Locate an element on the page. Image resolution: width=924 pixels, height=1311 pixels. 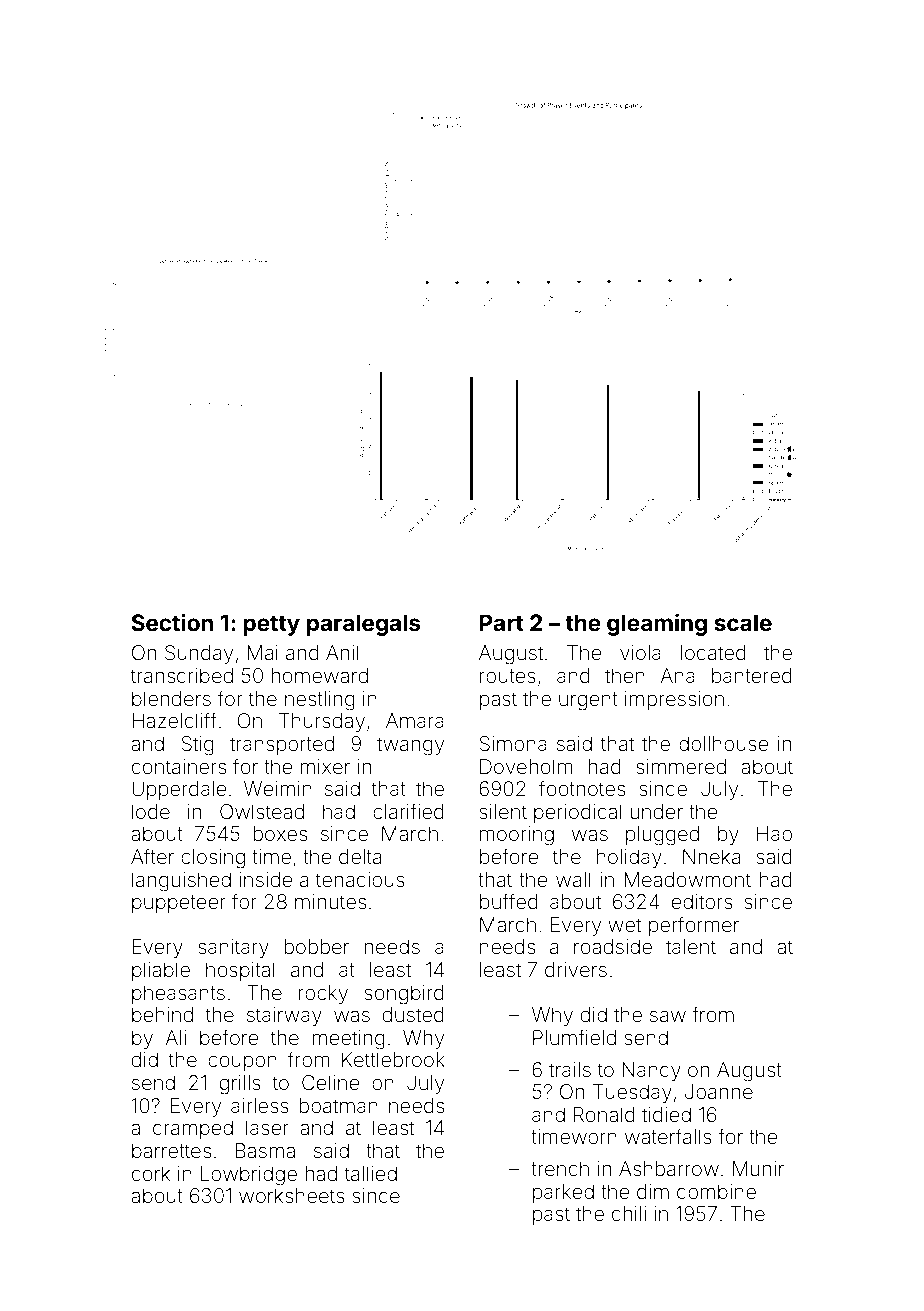
simmered is located at coordinates (681, 766).
